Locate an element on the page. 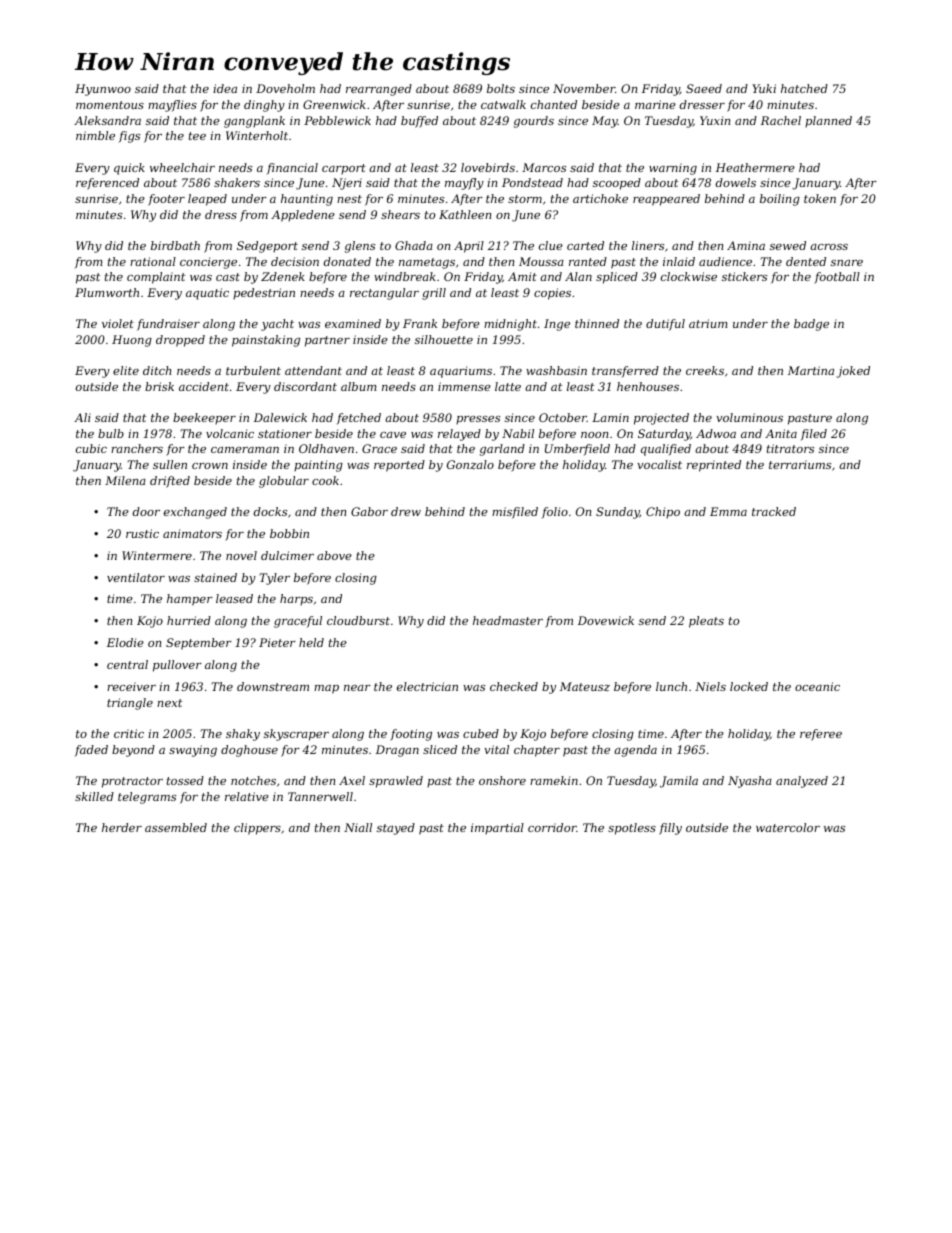 The width and height of the image is (952, 1233). Frank is located at coordinates (420, 323).
